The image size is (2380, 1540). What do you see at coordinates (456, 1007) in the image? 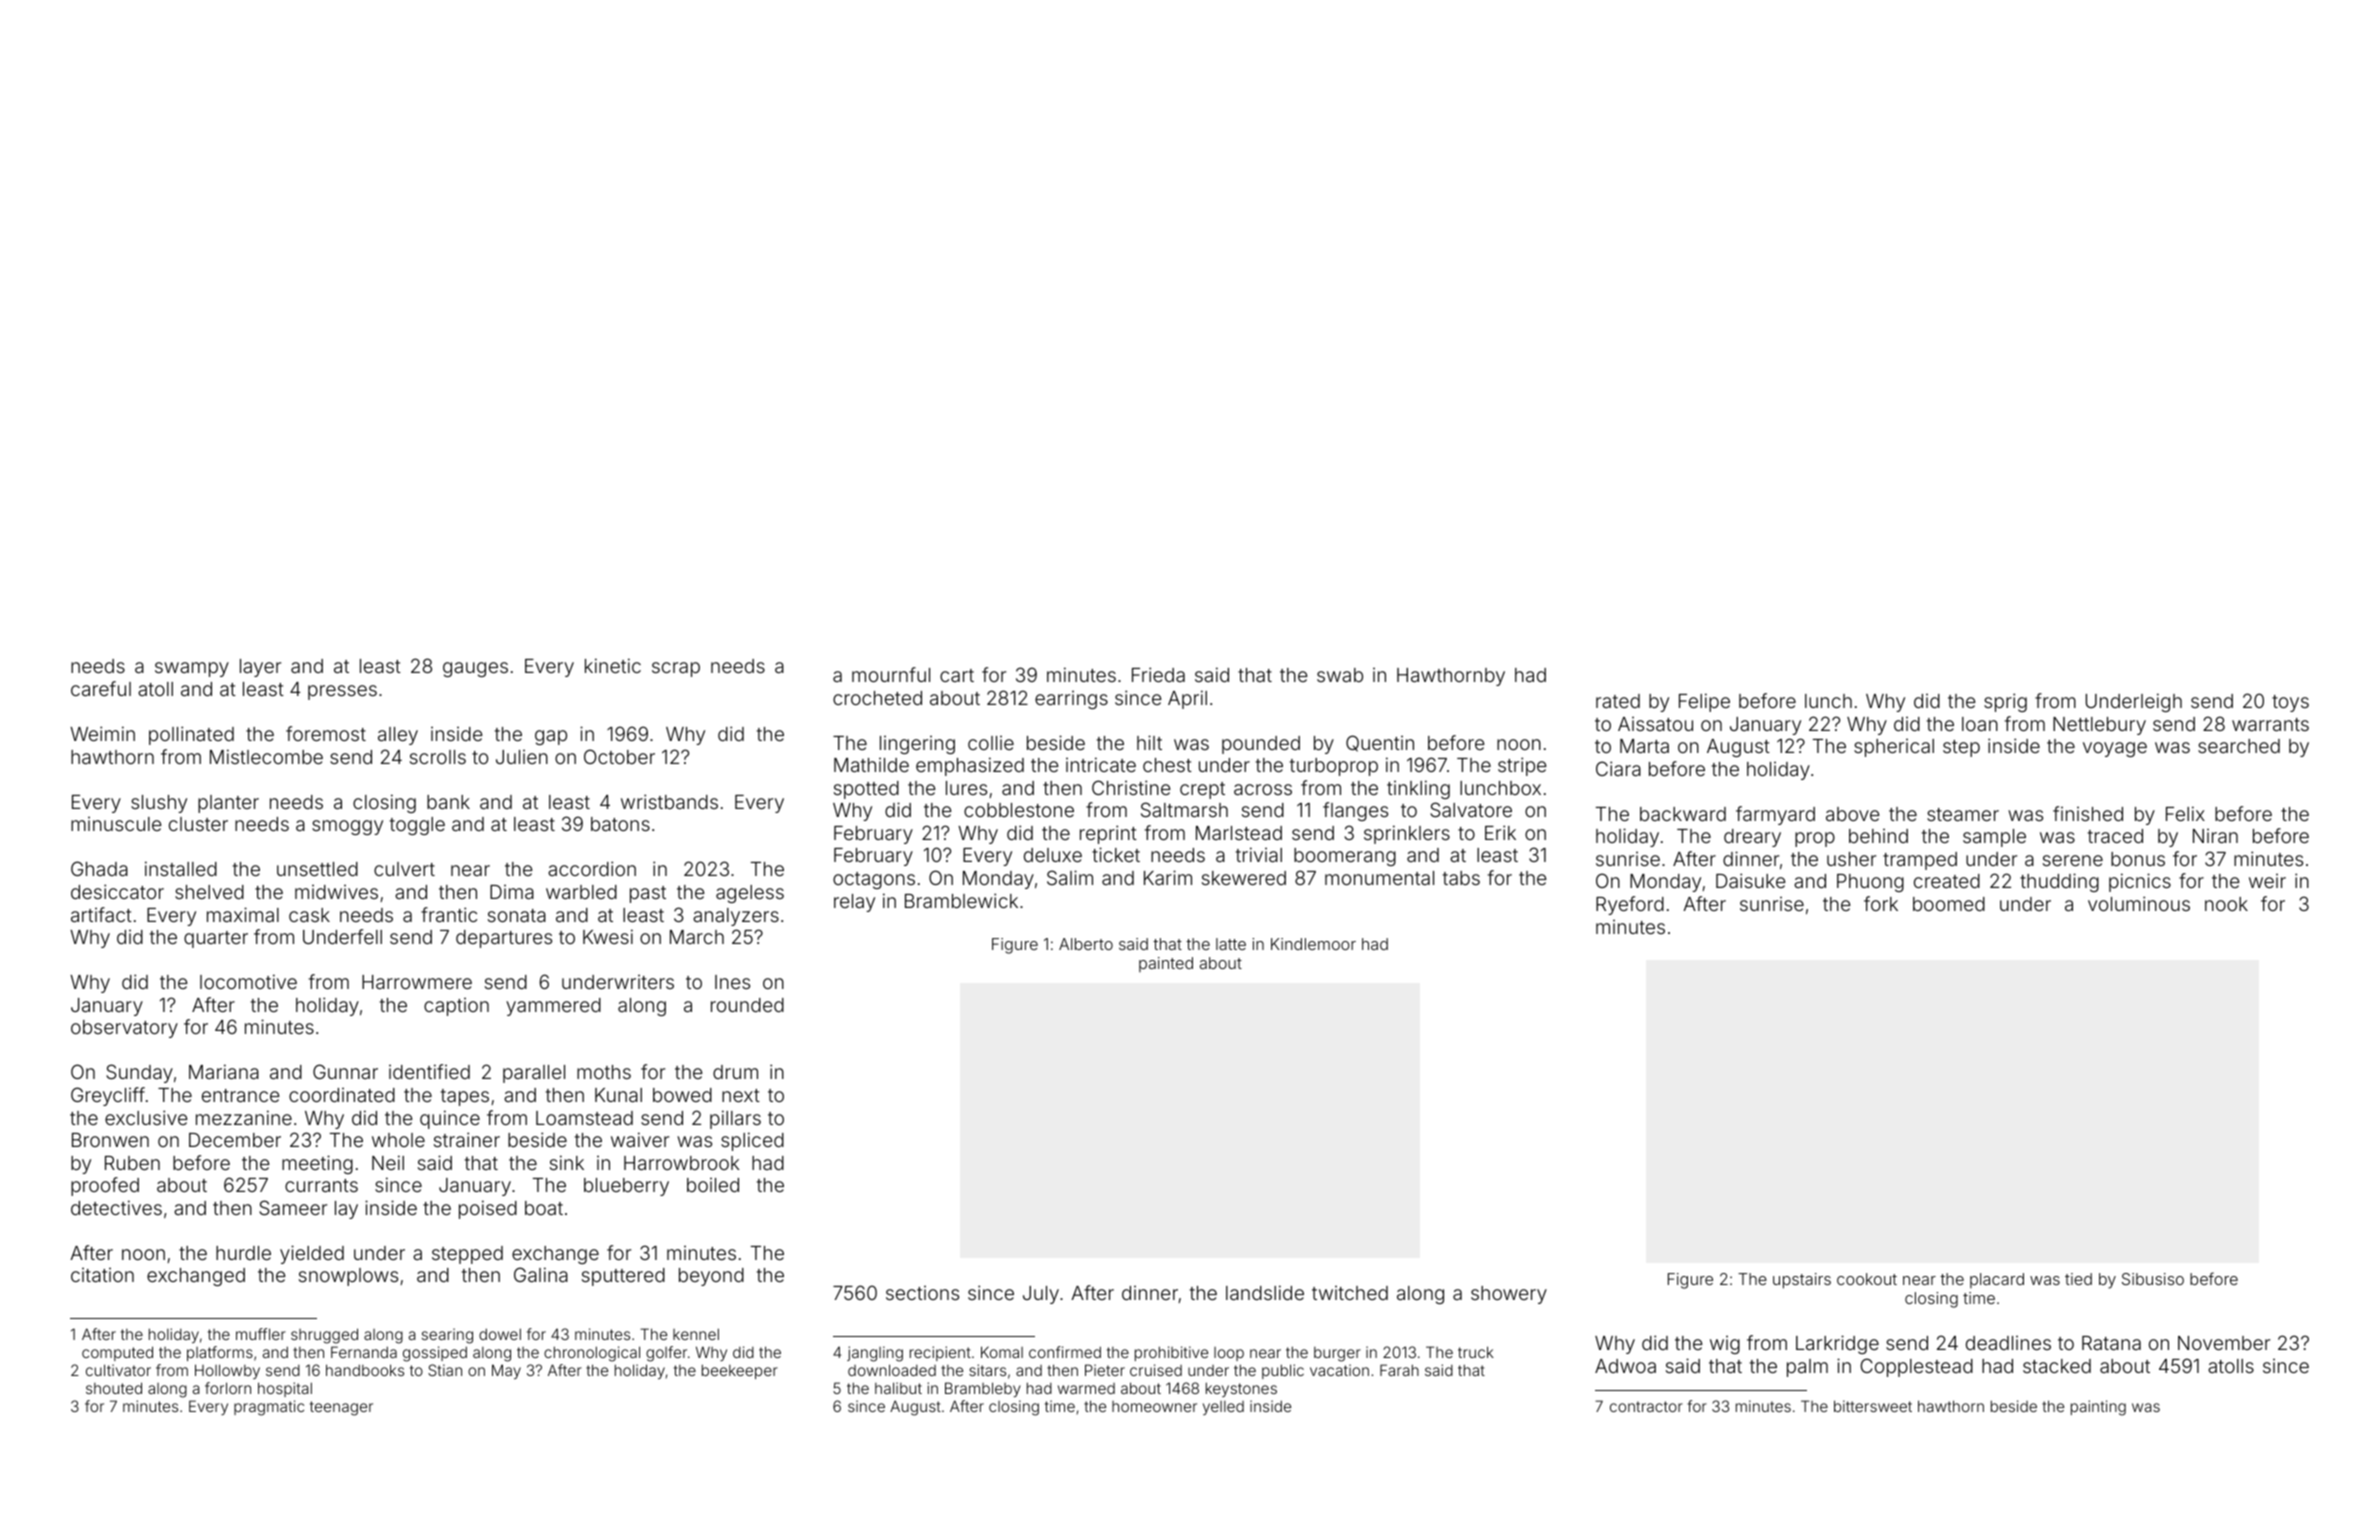
I see `caption` at bounding box center [456, 1007].
